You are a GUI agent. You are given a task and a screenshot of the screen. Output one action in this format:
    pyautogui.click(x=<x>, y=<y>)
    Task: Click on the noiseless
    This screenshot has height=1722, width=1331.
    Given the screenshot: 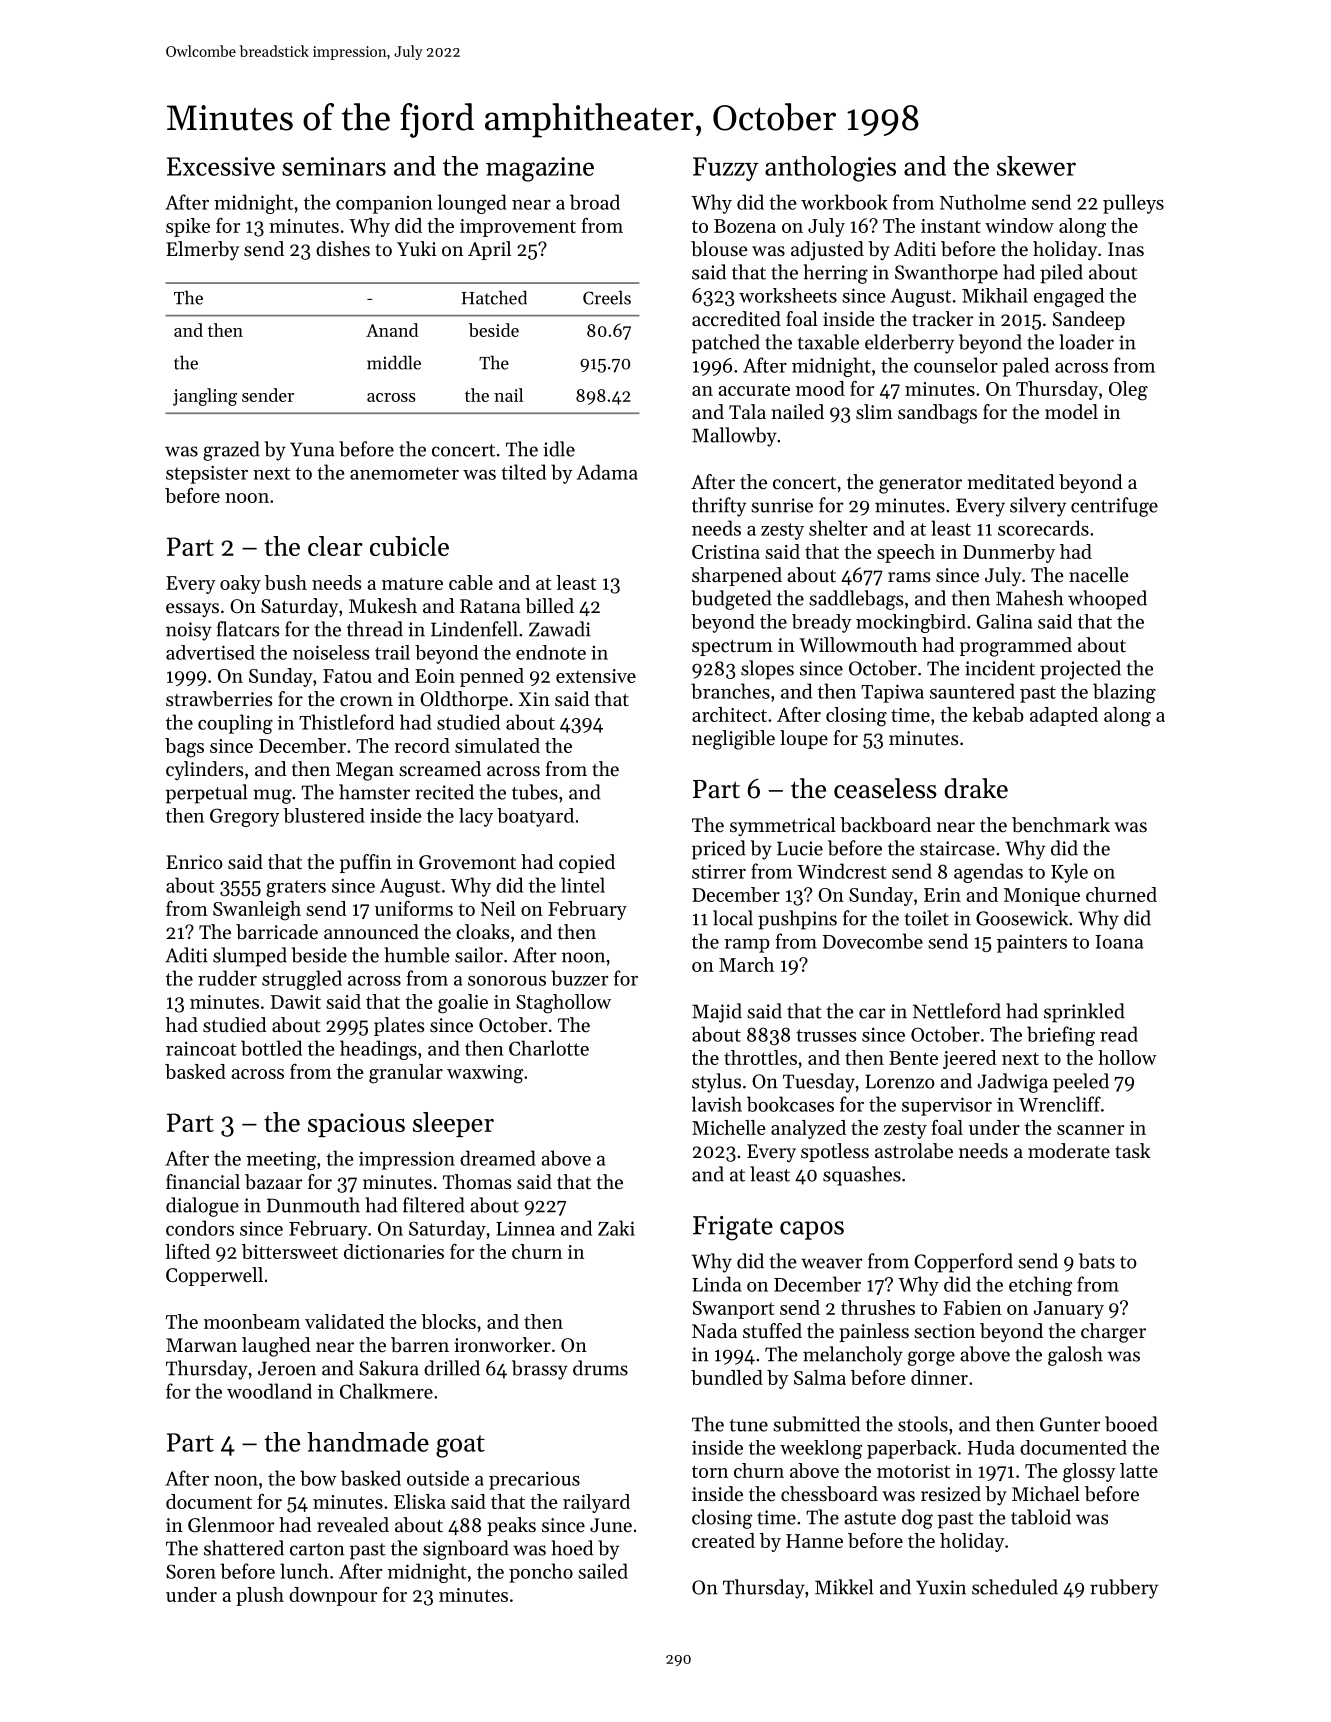 What is the action you would take?
    pyautogui.click(x=331, y=652)
